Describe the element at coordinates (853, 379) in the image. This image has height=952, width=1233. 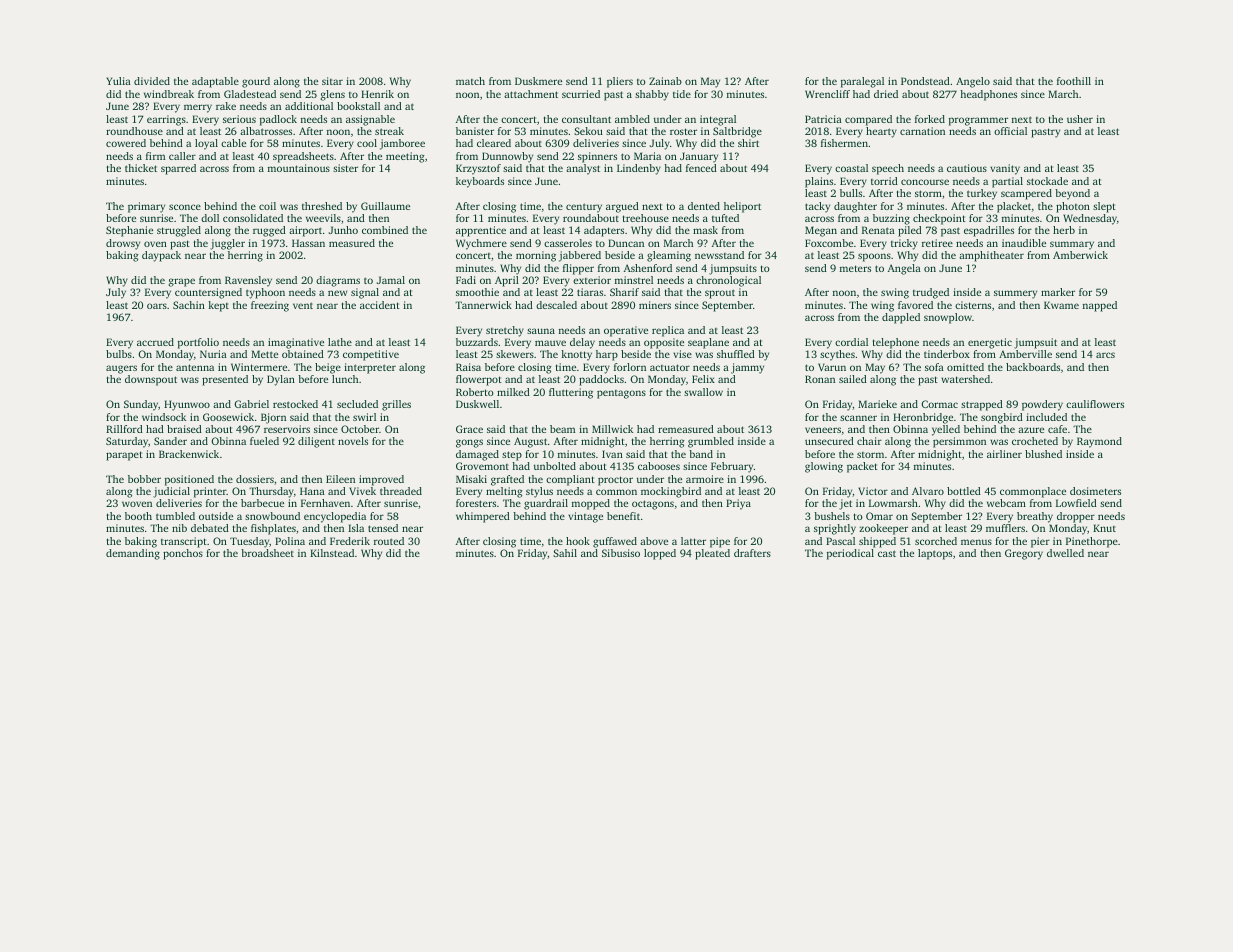
I see `sailed` at that location.
